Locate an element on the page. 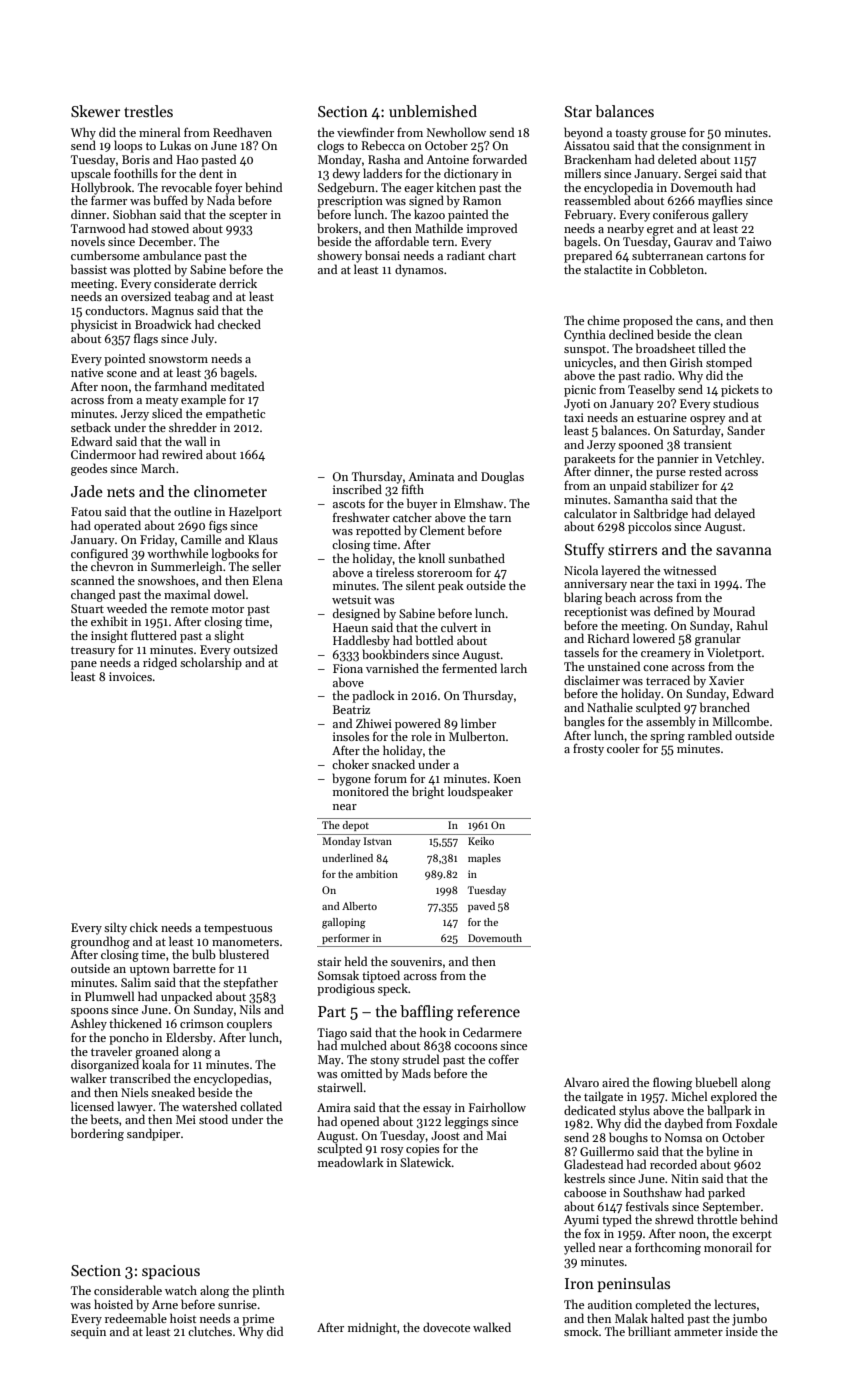  tempestuous is located at coordinates (238, 929).
